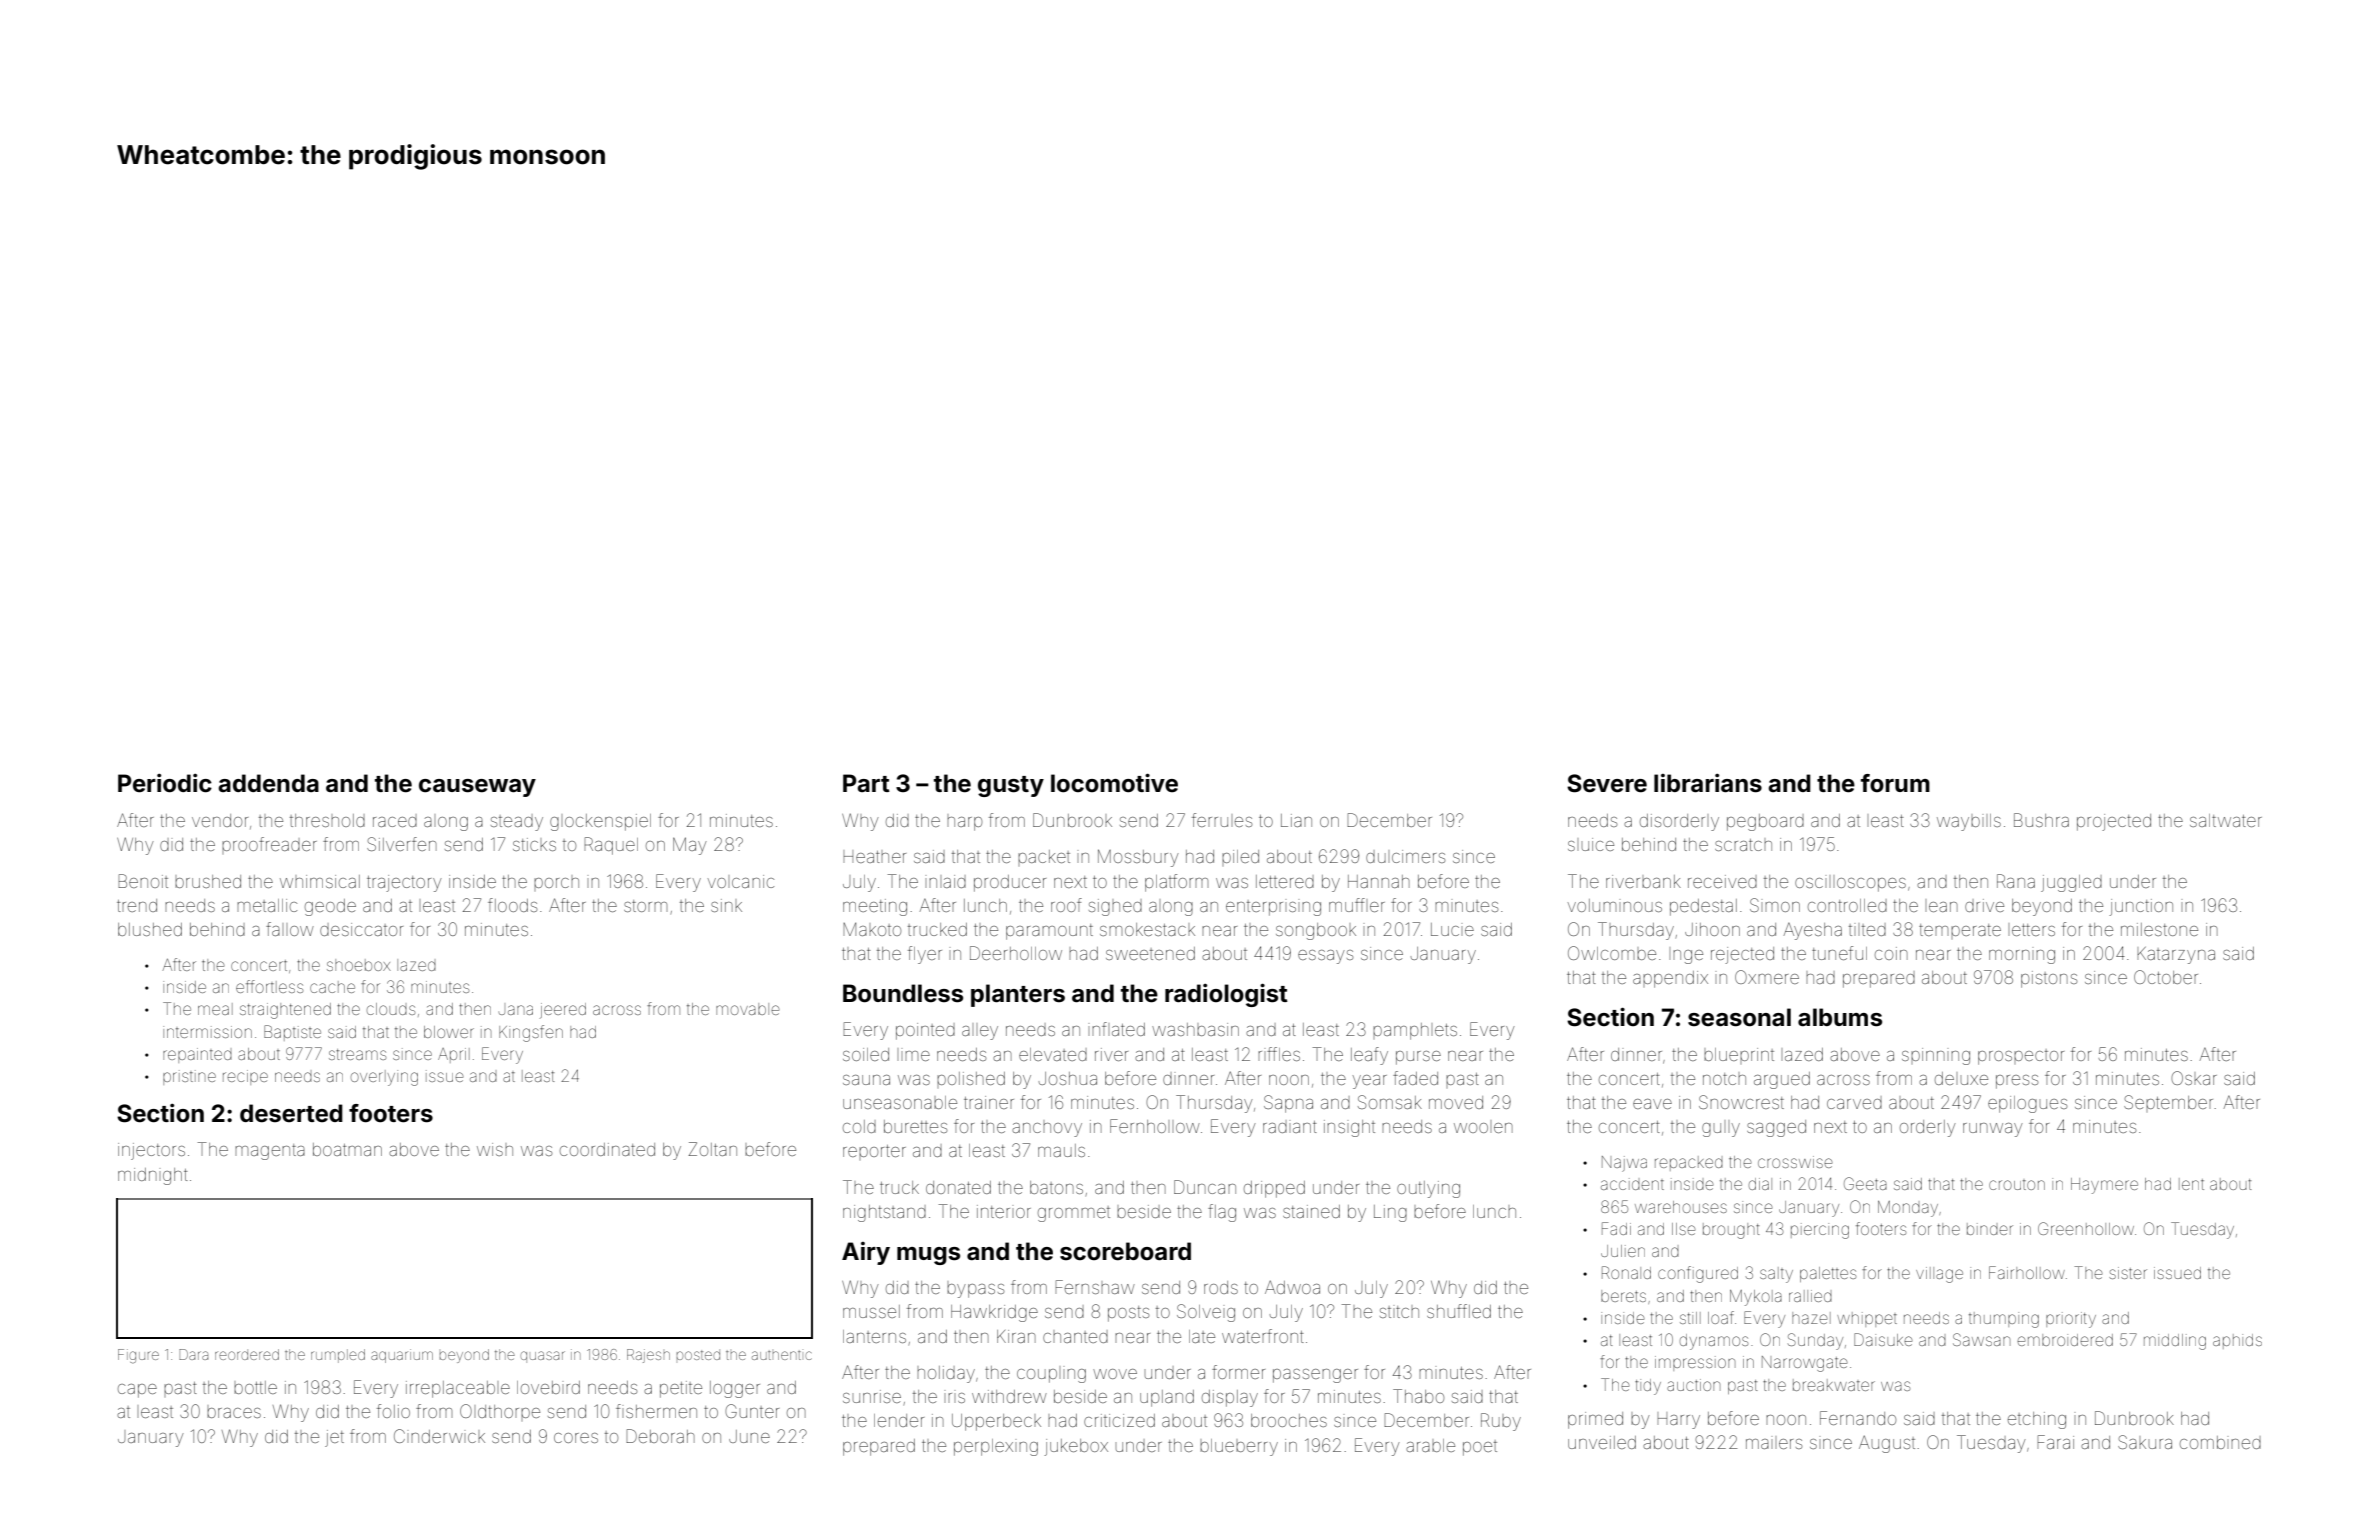 The width and height of the image is (2380, 1540). What do you see at coordinates (384, 1078) in the image?
I see `overlying` at bounding box center [384, 1078].
